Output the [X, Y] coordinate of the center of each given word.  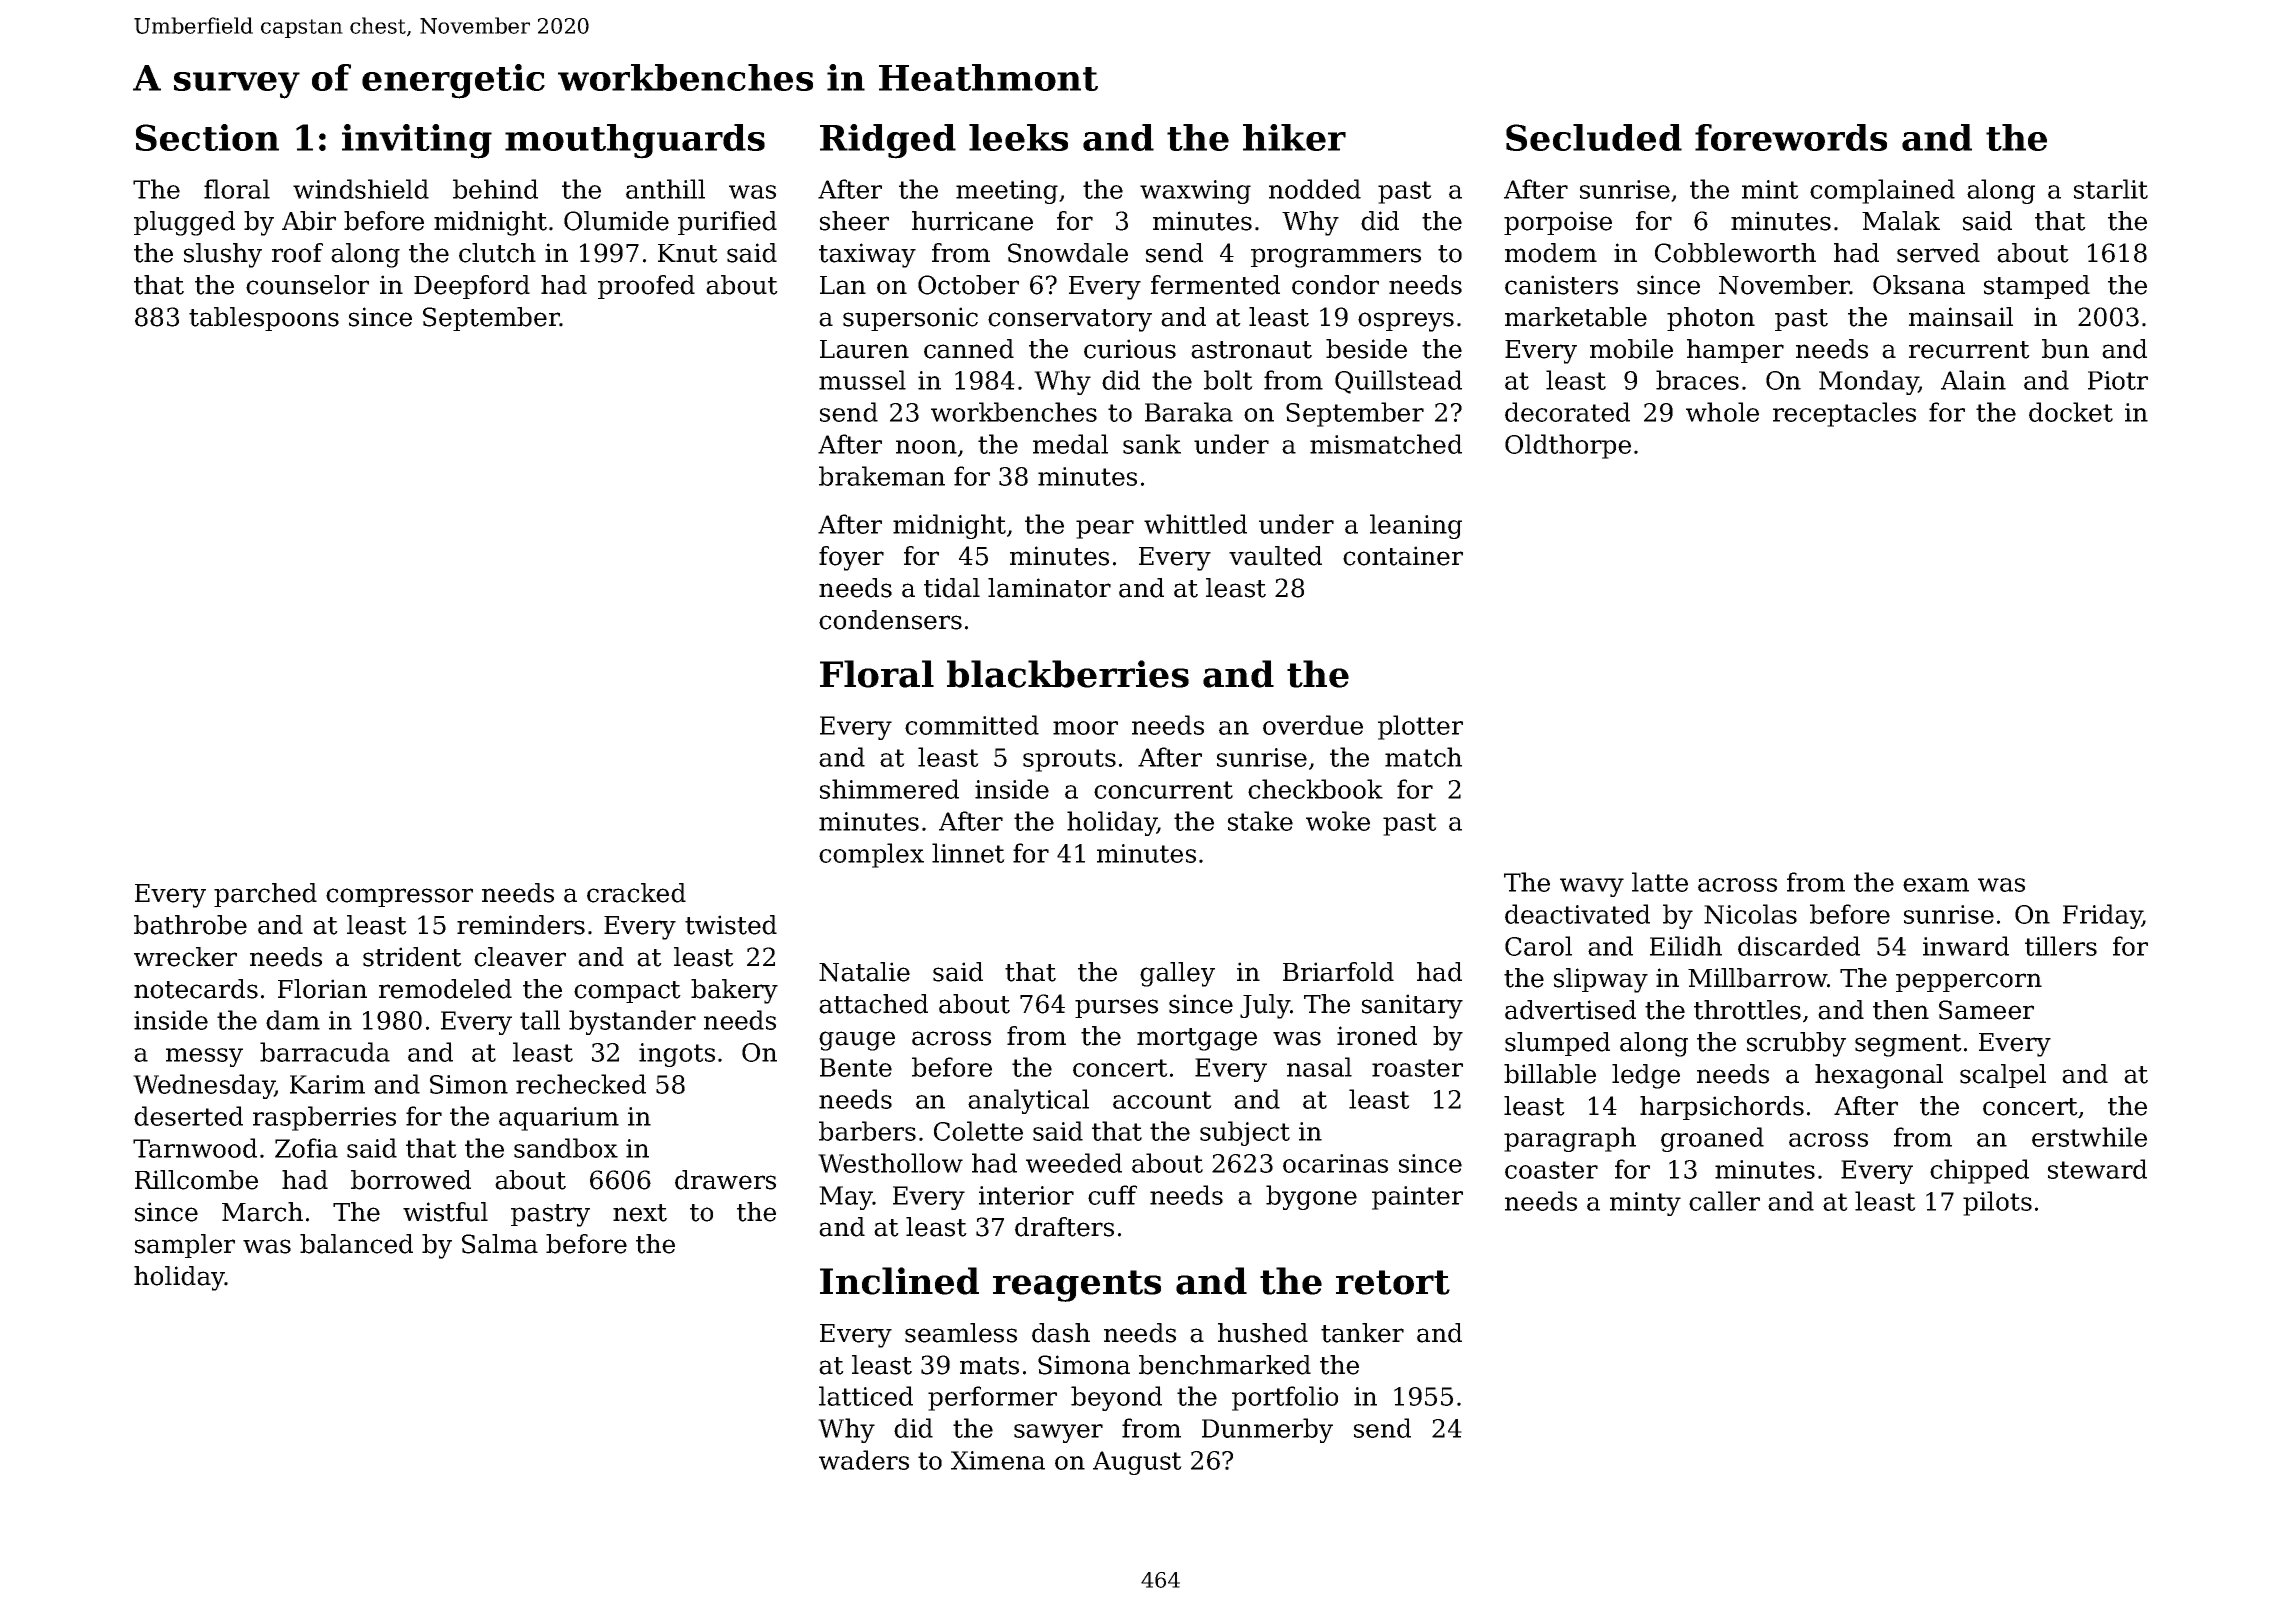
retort [1393, 1282]
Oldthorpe [1568, 446]
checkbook [1315, 789]
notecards [196, 989]
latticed [866, 1396]
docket [2071, 412]
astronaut [1251, 350]
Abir [309, 221]
